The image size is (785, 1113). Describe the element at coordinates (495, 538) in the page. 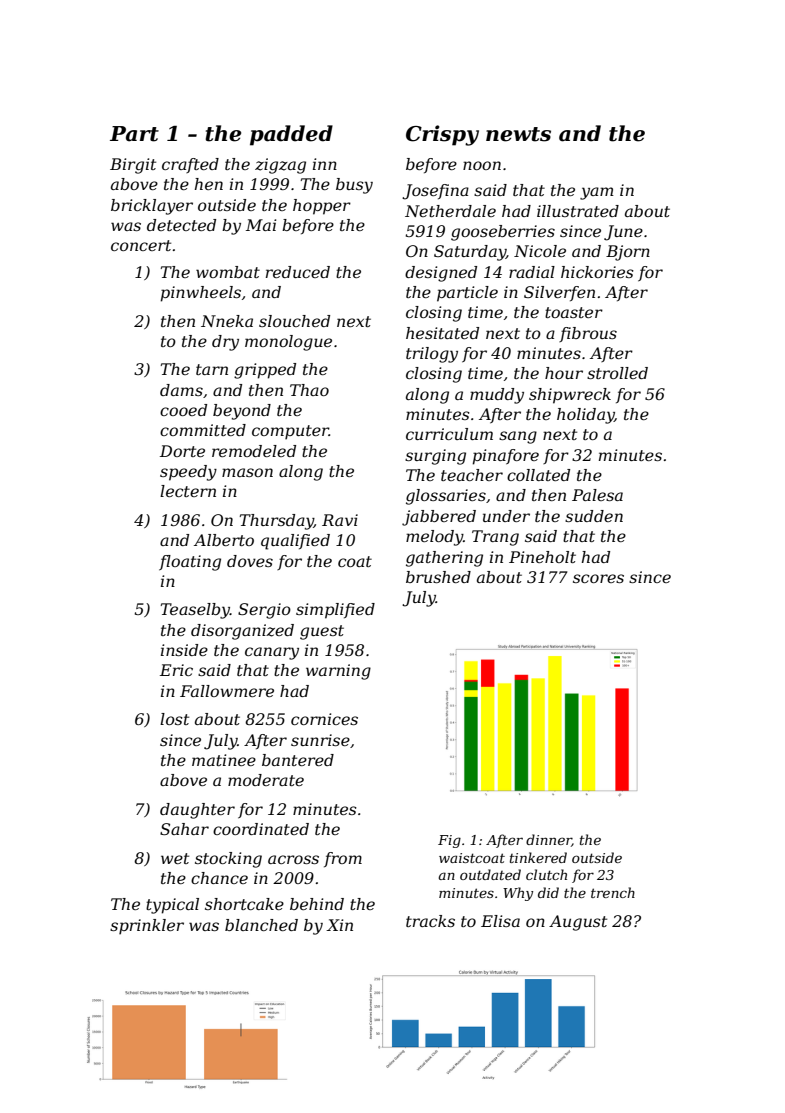

I see `Trang` at that location.
